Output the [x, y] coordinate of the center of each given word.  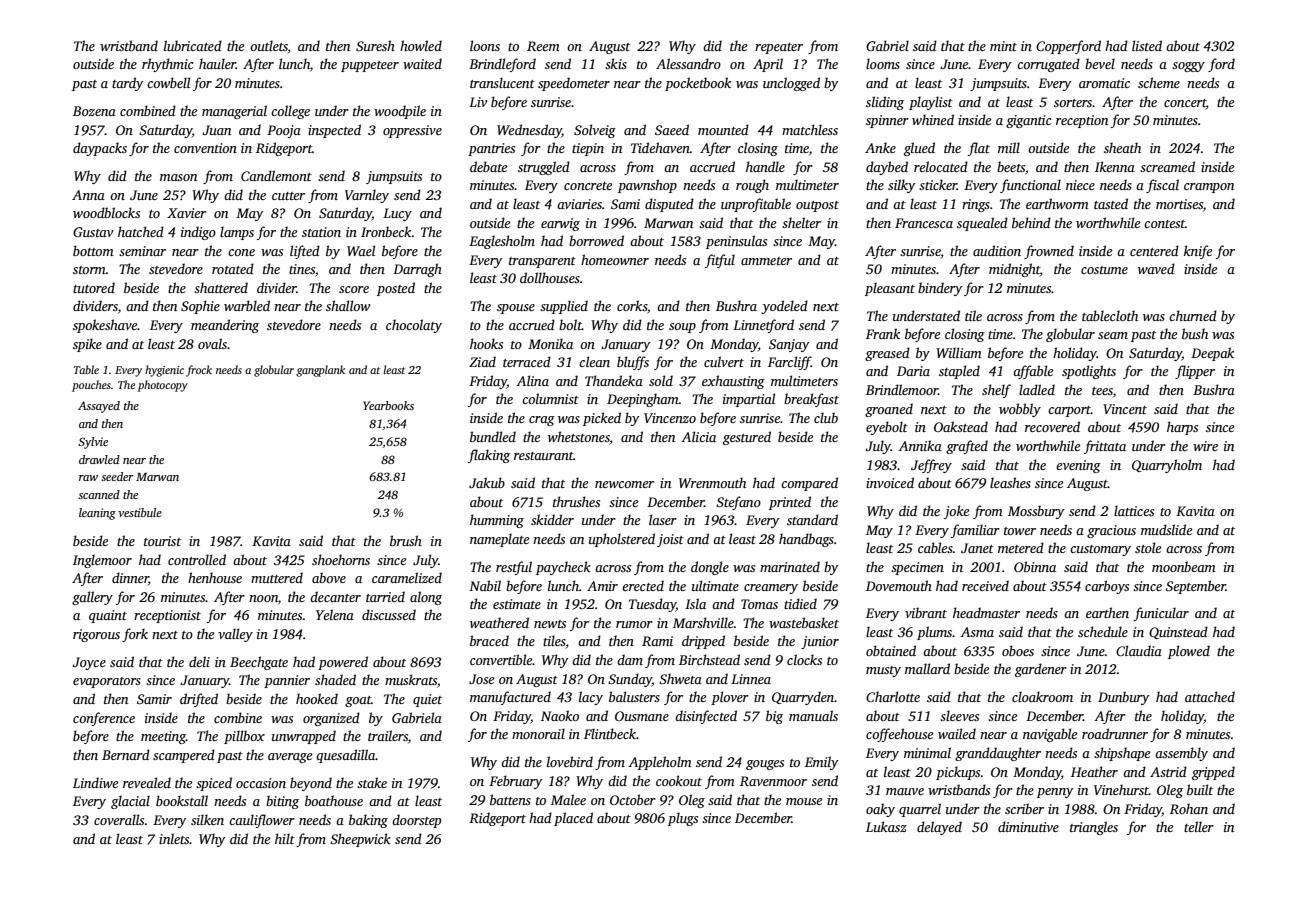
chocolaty [414, 326]
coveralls [119, 819]
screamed [1167, 166]
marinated [790, 566]
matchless [810, 129]
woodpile [400, 112]
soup [682, 328]
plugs [683, 819]
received [985, 585]
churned [1193, 315]
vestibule [140, 512]
